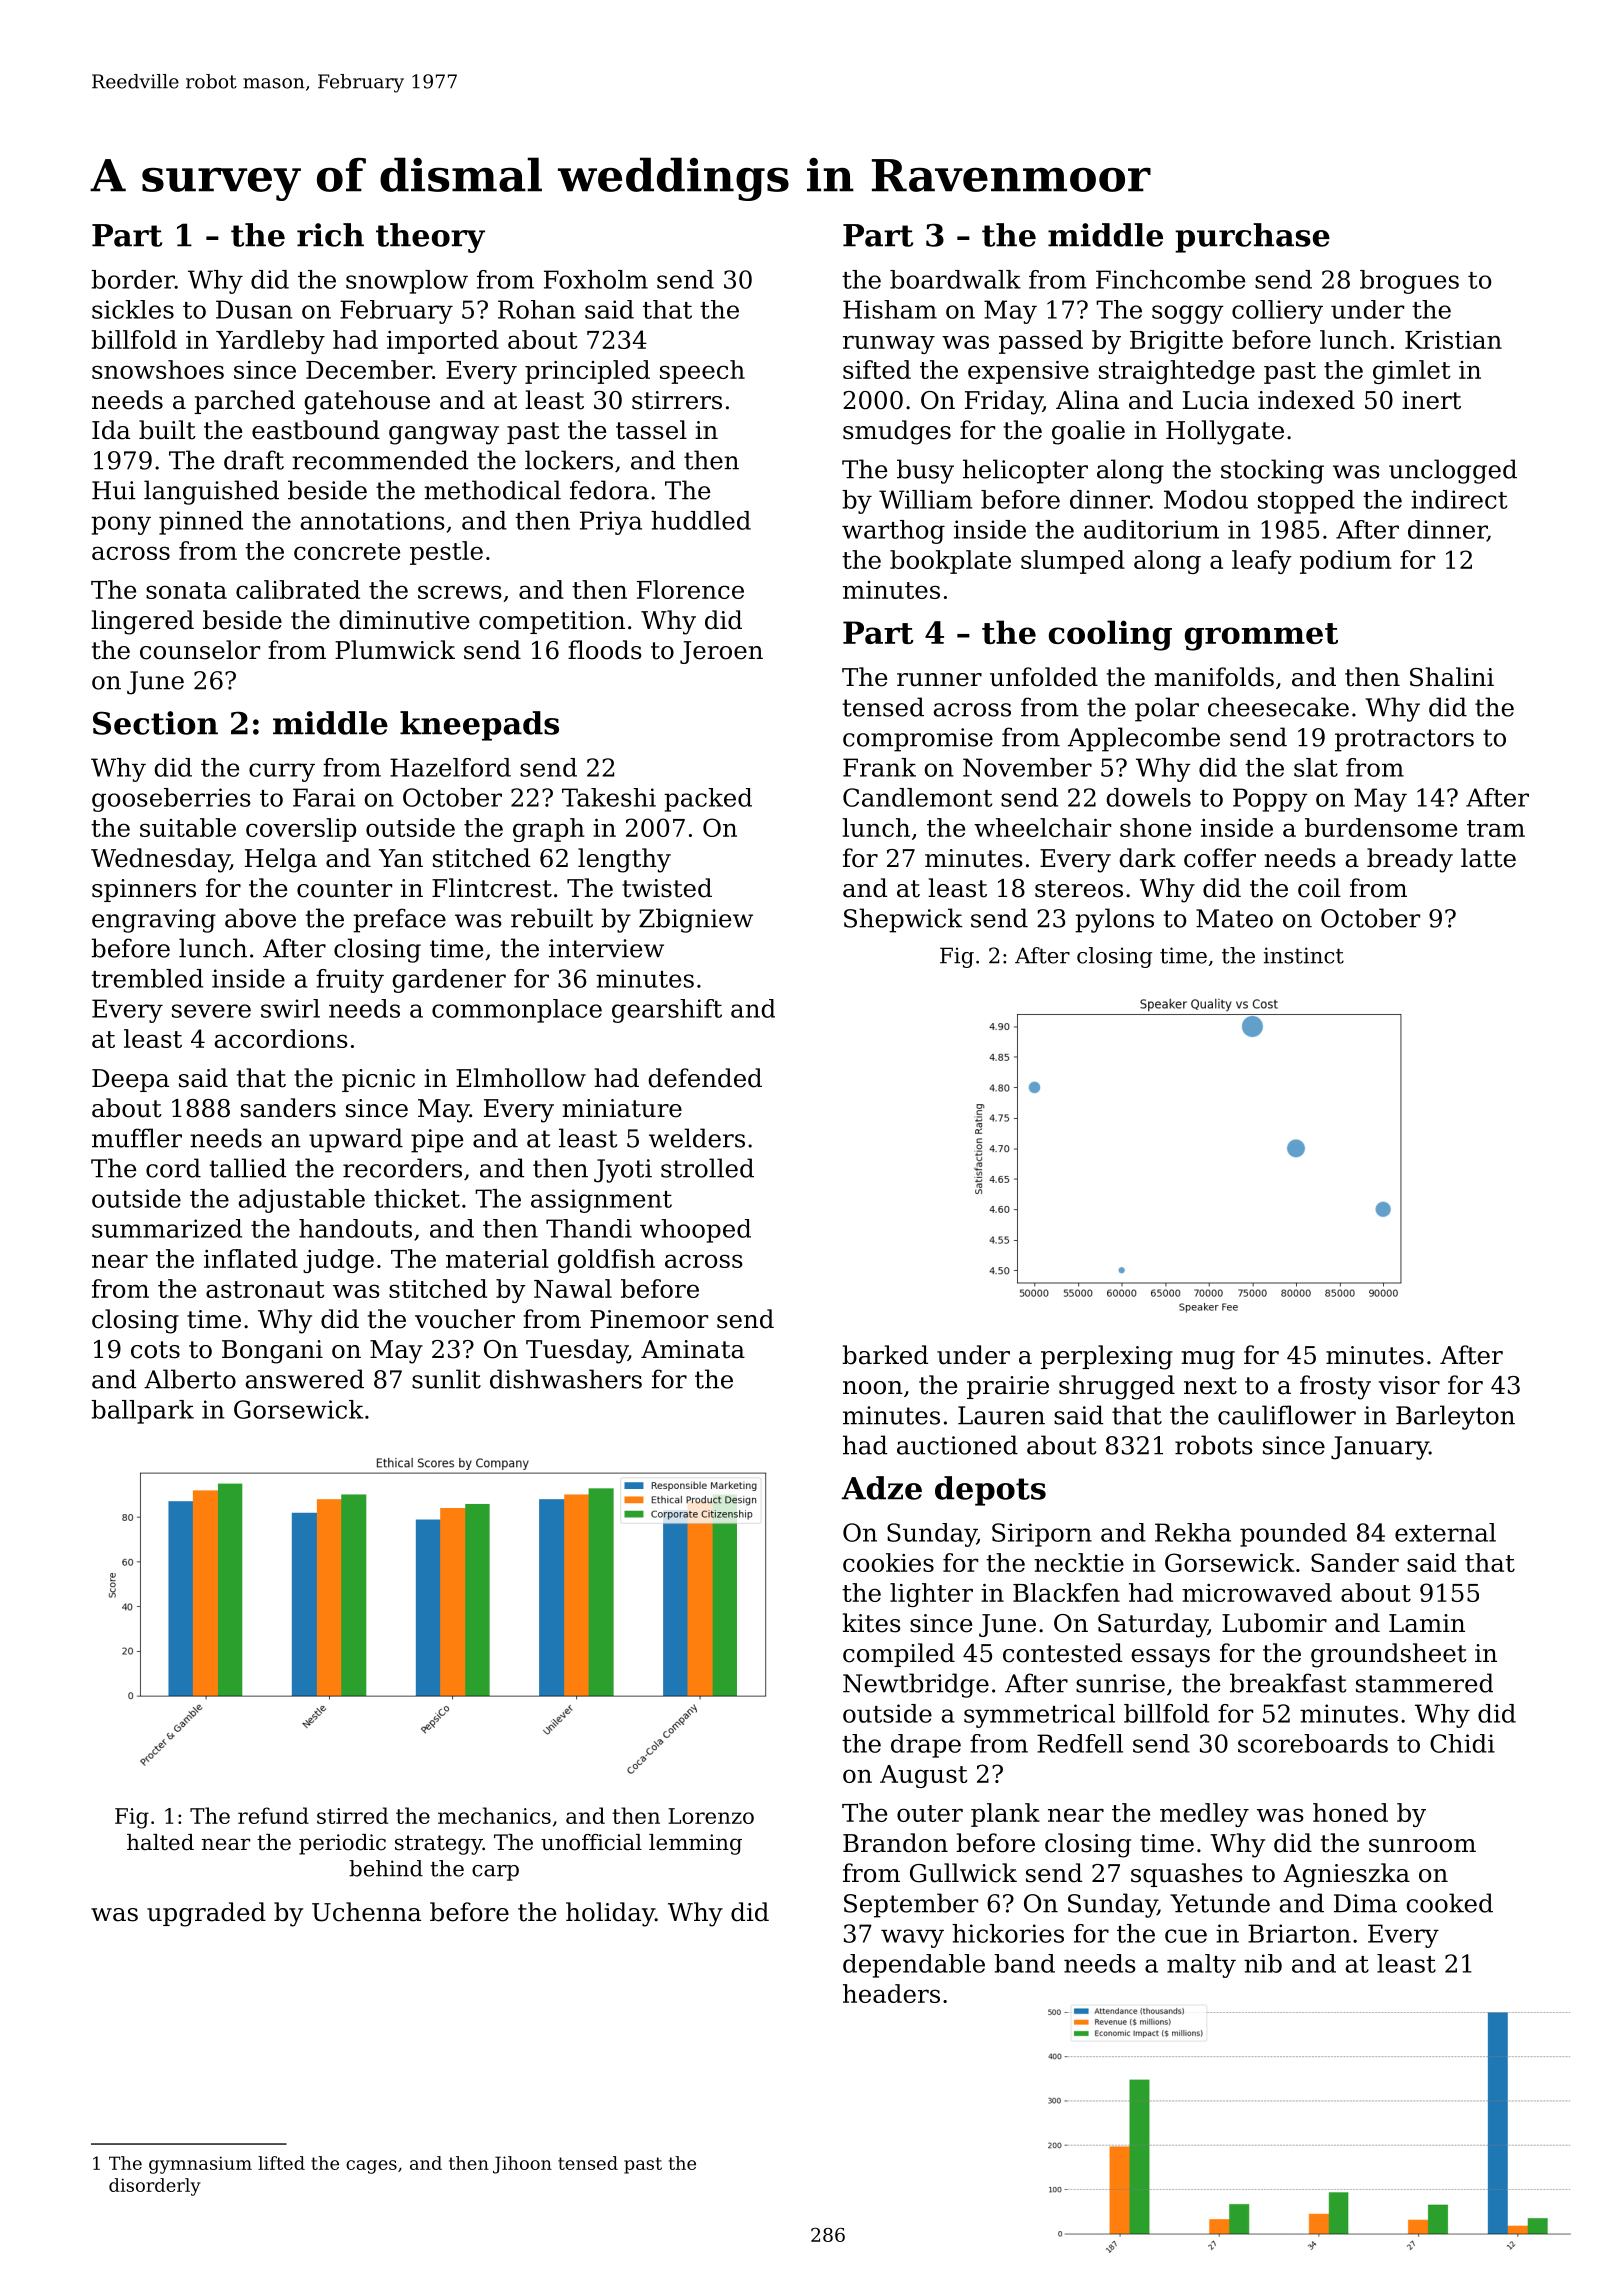 Image resolution: width=1620 pixels, height=2292 pixels. Describe the element at coordinates (133, 279) in the screenshot. I see `border` at that location.
